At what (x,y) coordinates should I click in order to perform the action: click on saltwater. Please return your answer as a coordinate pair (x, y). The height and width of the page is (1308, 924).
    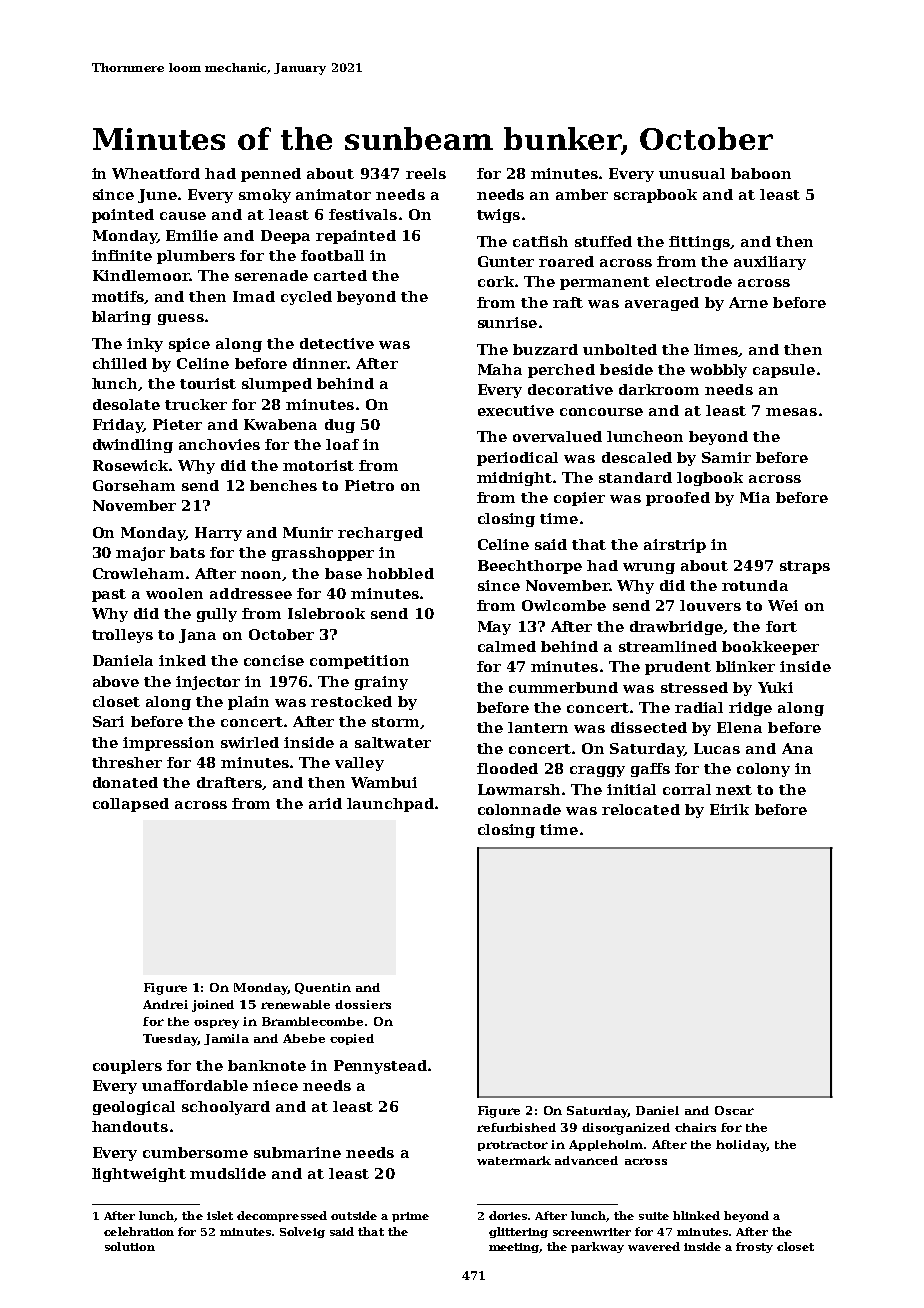
    Looking at the image, I should click on (393, 742).
